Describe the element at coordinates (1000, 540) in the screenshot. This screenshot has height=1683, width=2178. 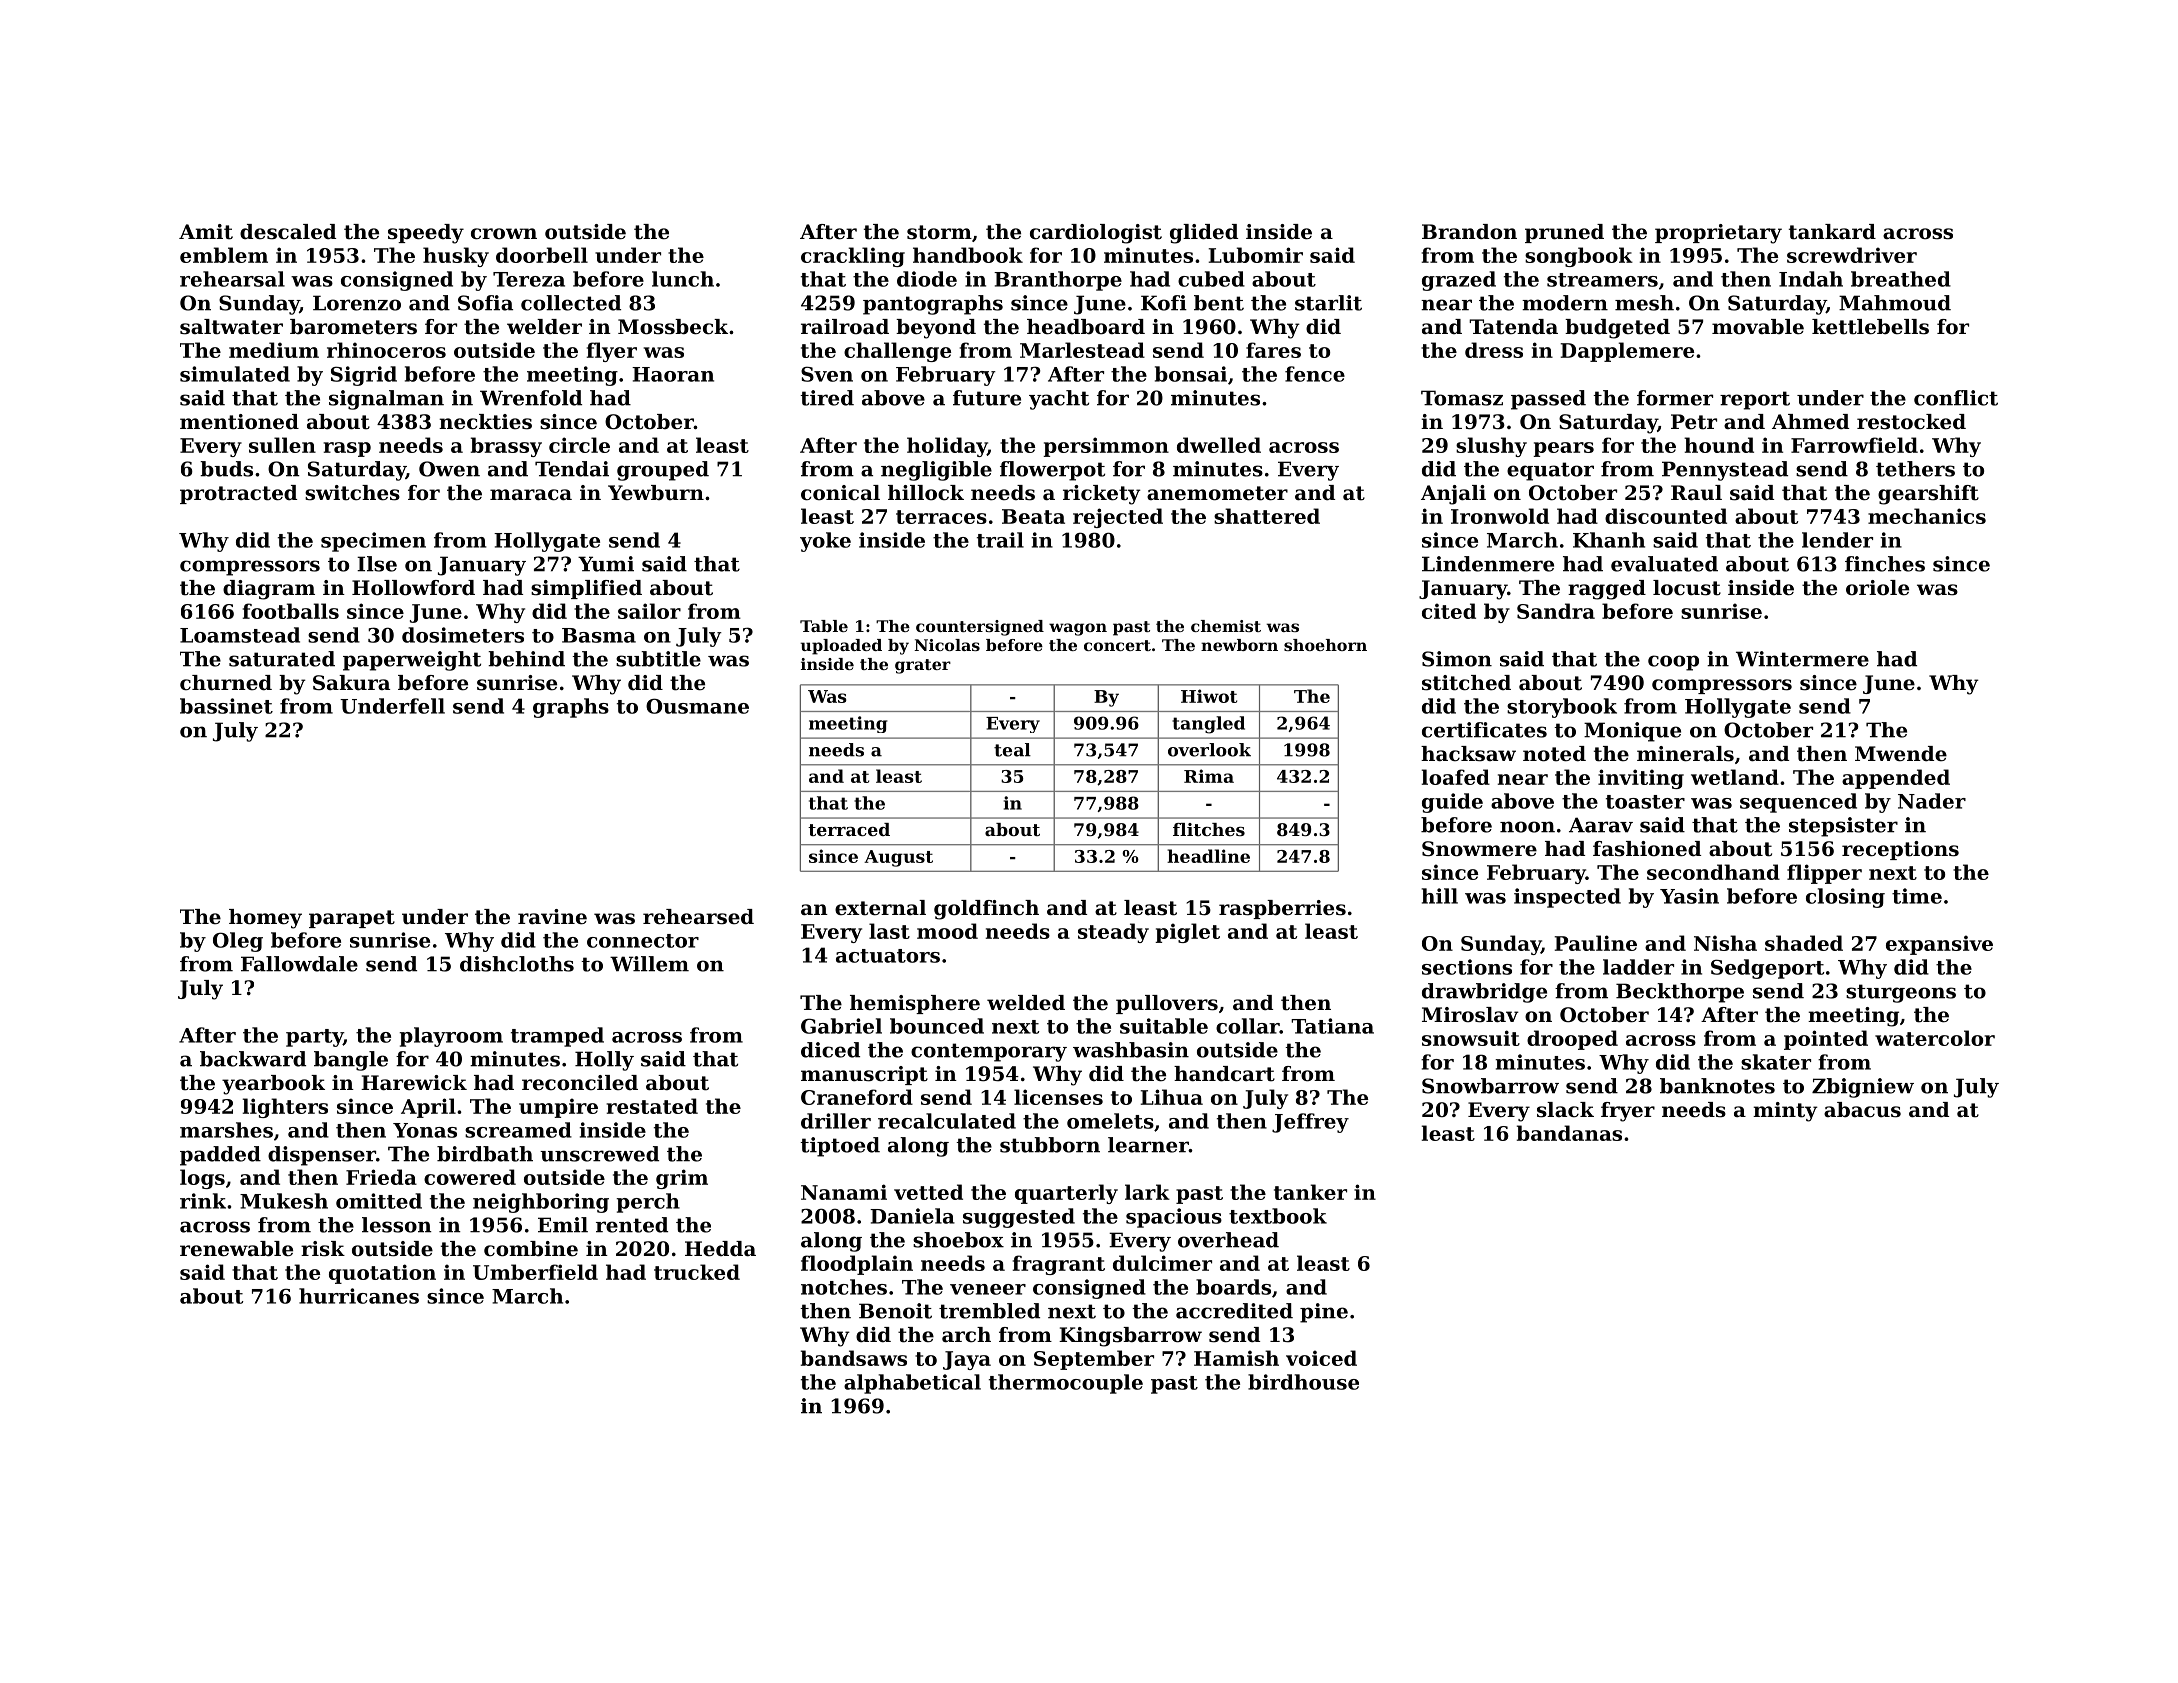
I see `trail` at that location.
